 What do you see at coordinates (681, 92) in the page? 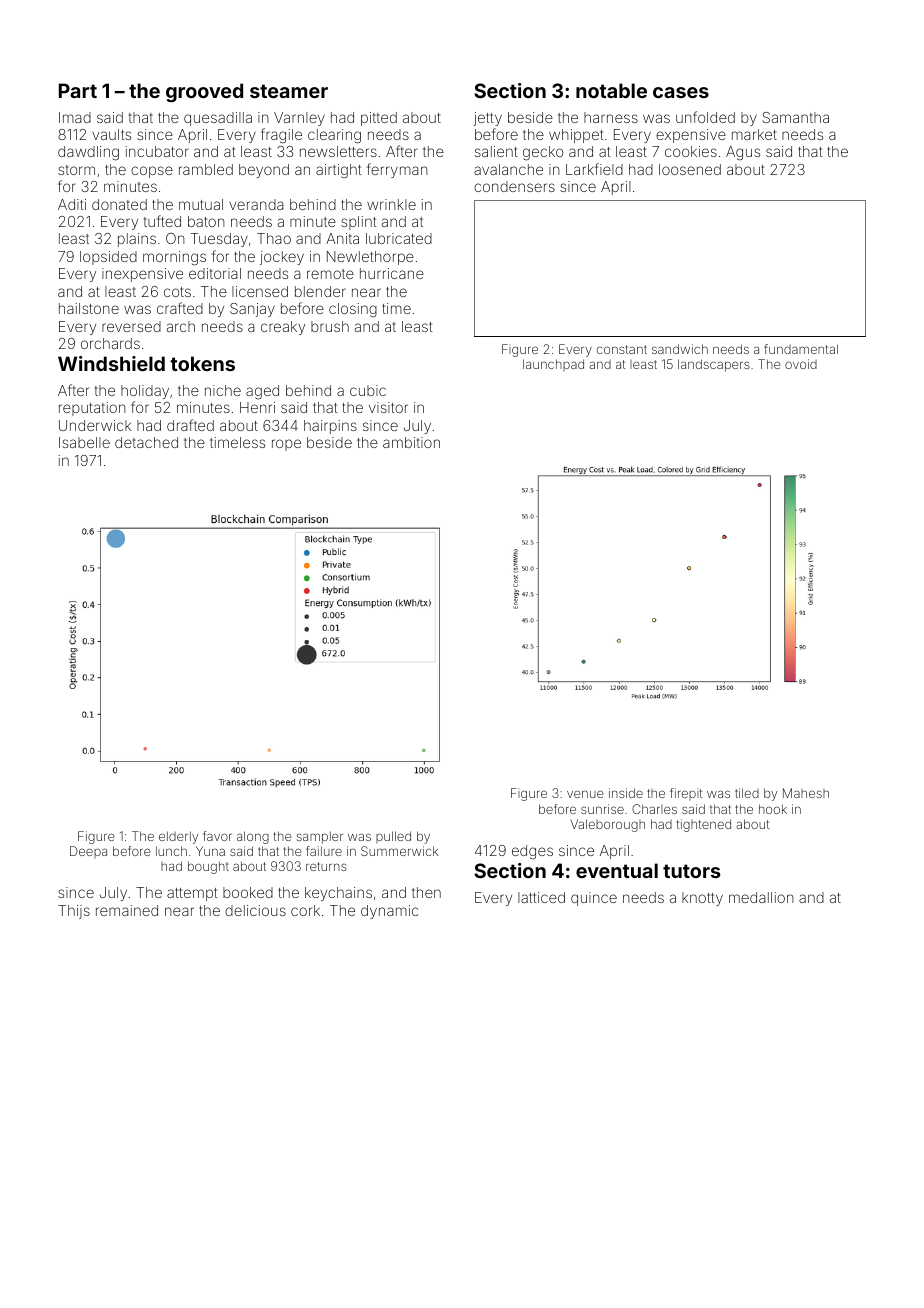
I see `cases` at bounding box center [681, 92].
